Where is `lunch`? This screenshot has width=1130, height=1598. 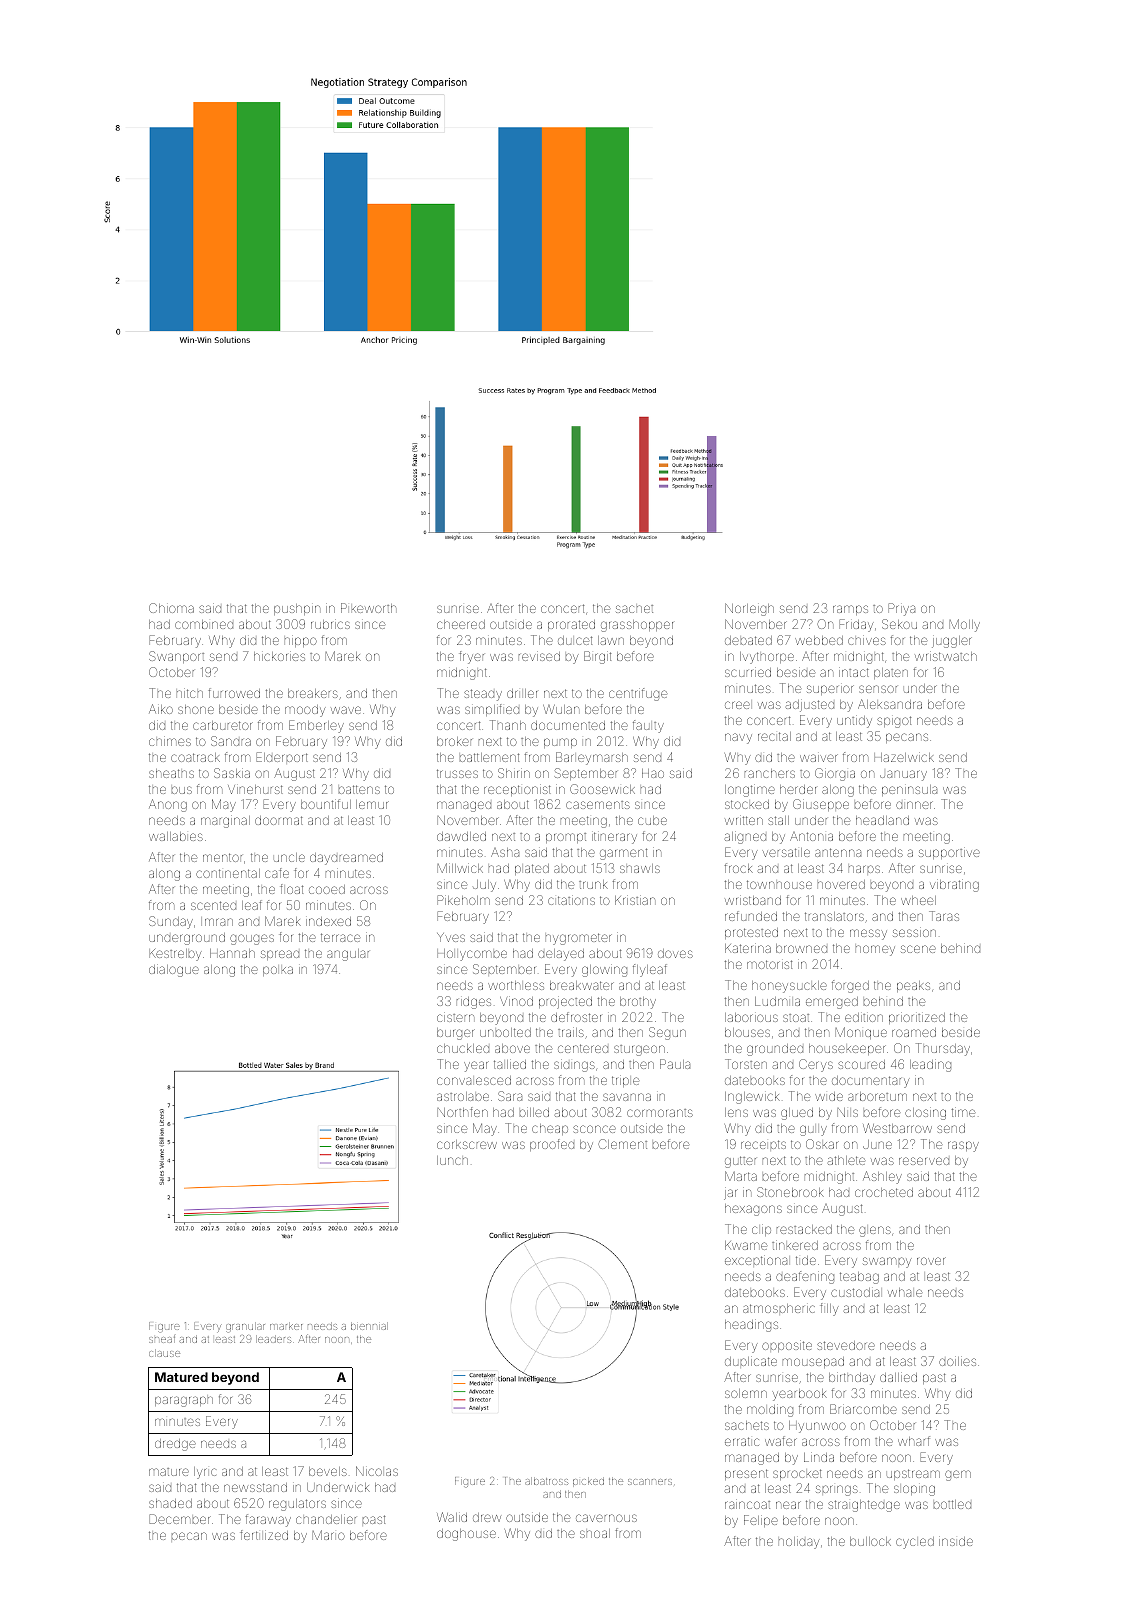
lunch is located at coordinates (452, 1160).
